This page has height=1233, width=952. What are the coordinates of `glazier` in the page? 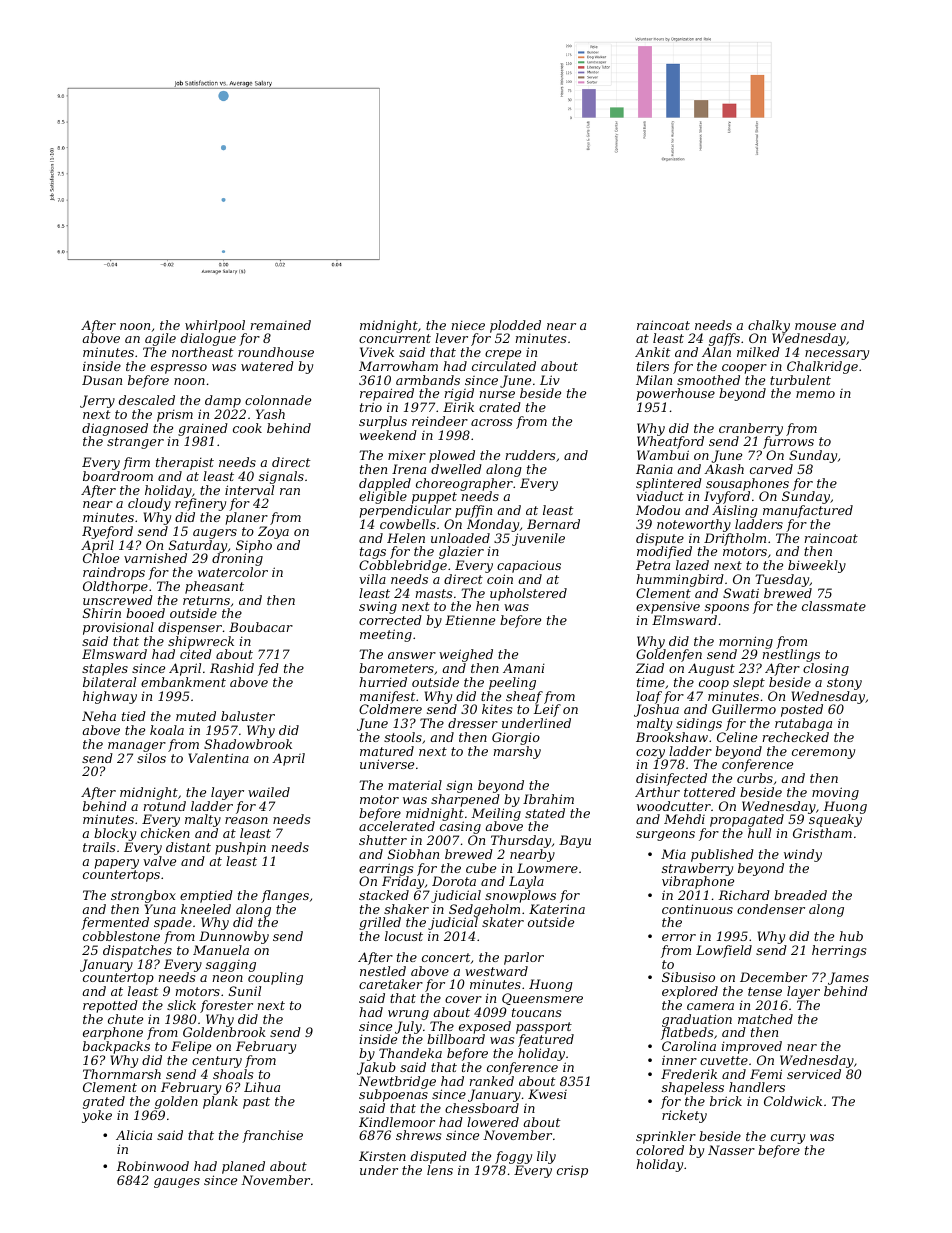 It's located at (461, 553).
